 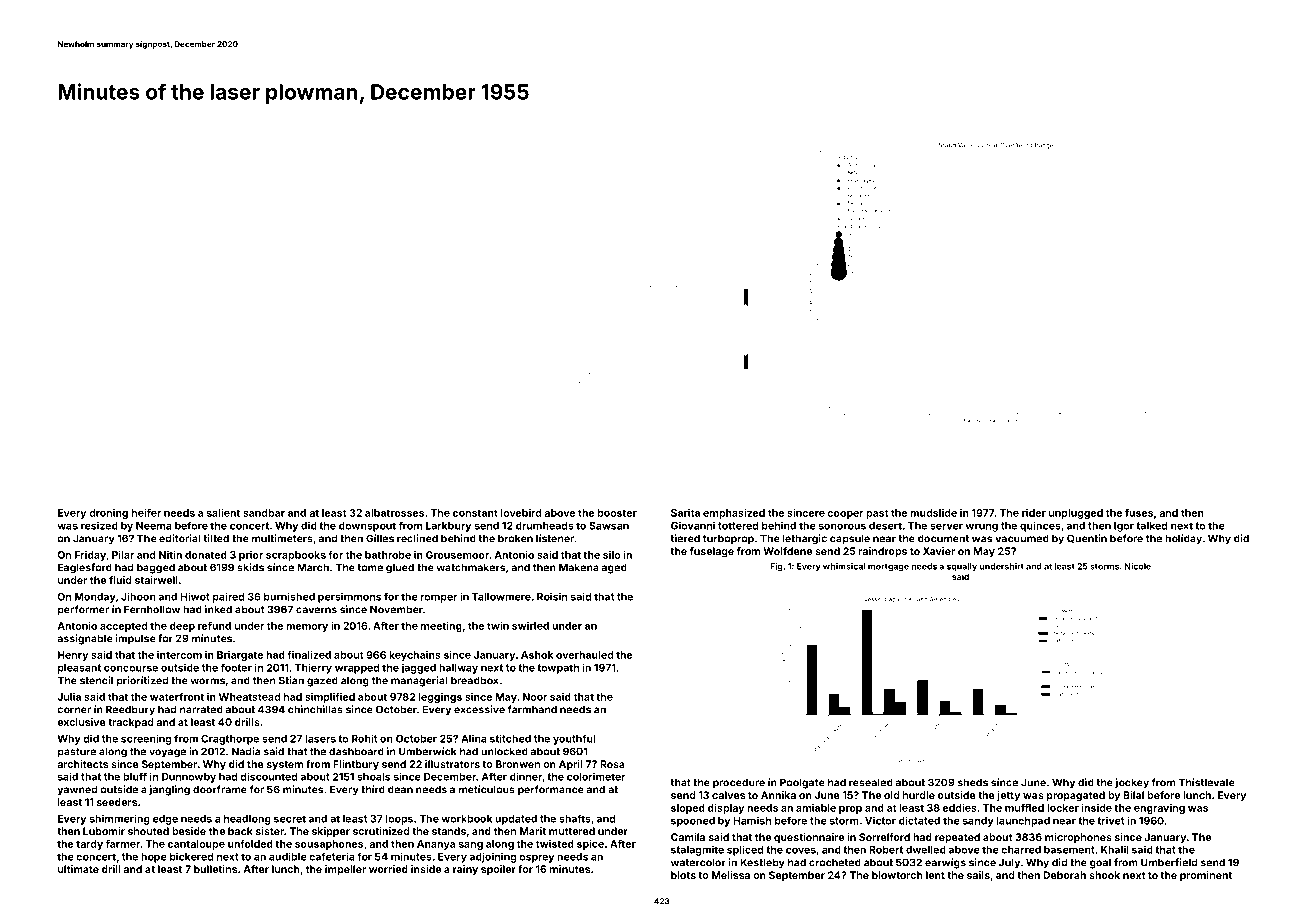 I want to click on towpath, so click(x=558, y=669).
